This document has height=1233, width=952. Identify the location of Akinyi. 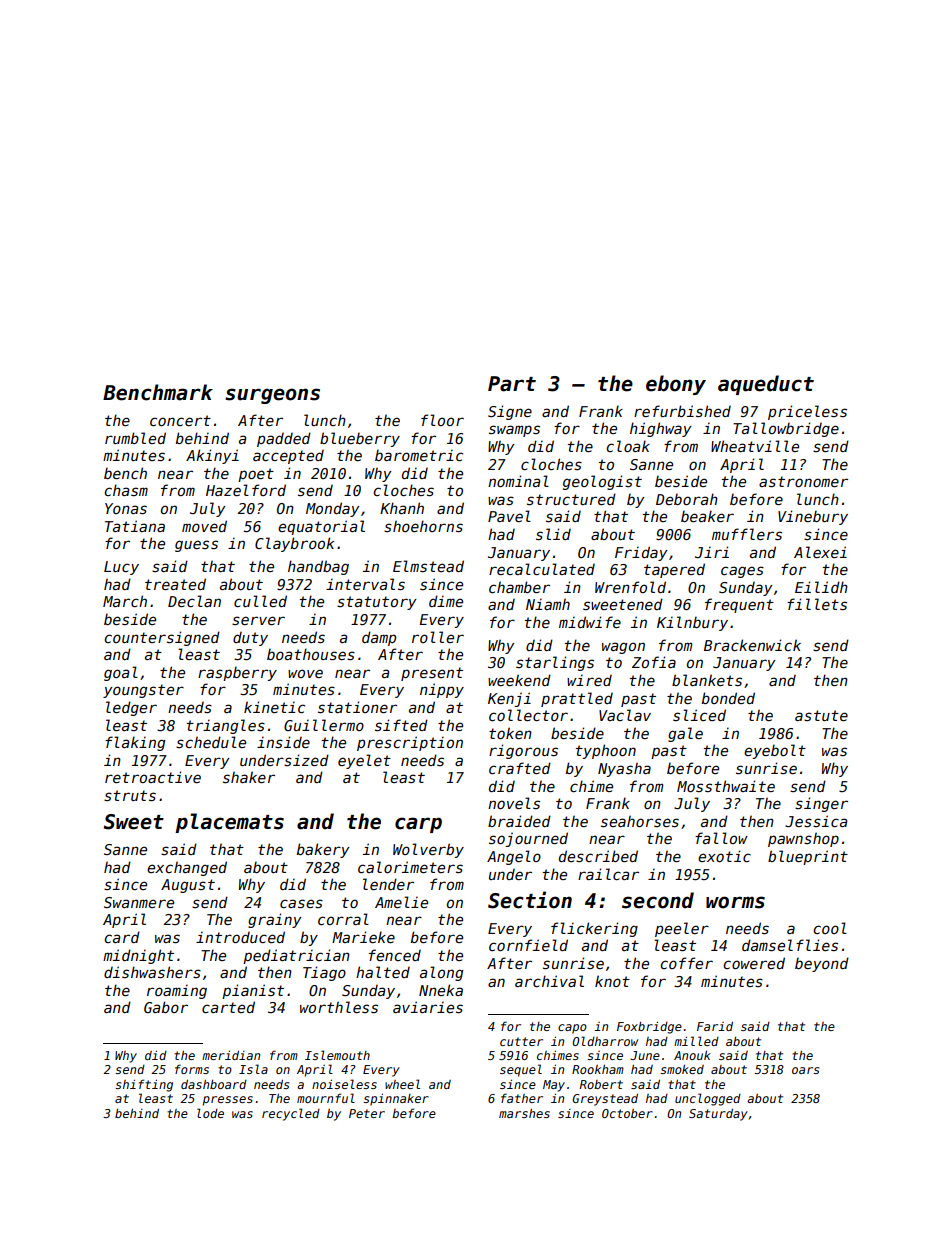
(212, 456).
